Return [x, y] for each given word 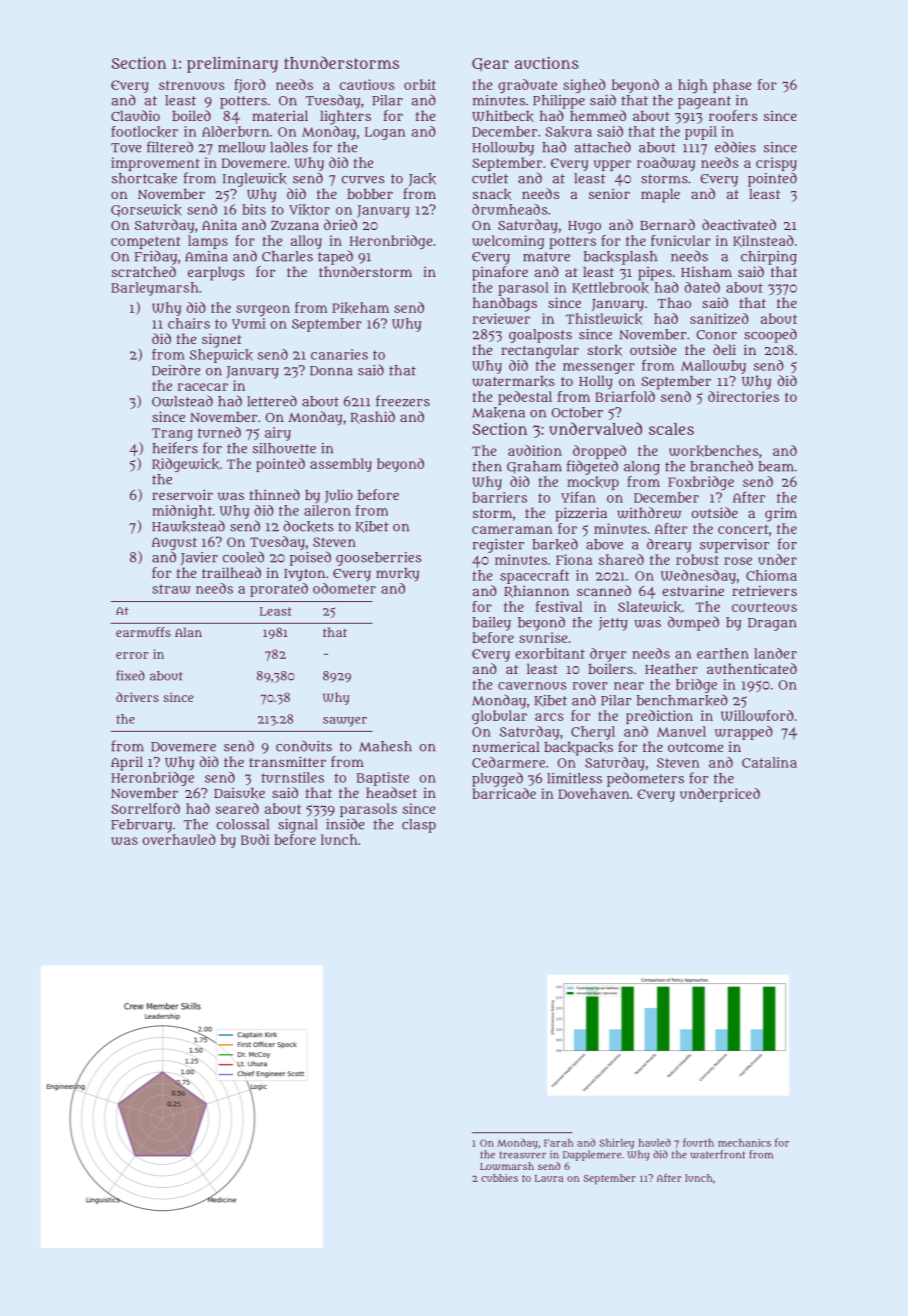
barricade [504, 793]
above [604, 544]
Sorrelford [145, 808]
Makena [498, 412]
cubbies [499, 1178]
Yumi [249, 323]
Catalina [769, 762]
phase [732, 86]
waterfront [717, 1154]
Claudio [135, 115]
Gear [490, 64]
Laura [549, 1178]
